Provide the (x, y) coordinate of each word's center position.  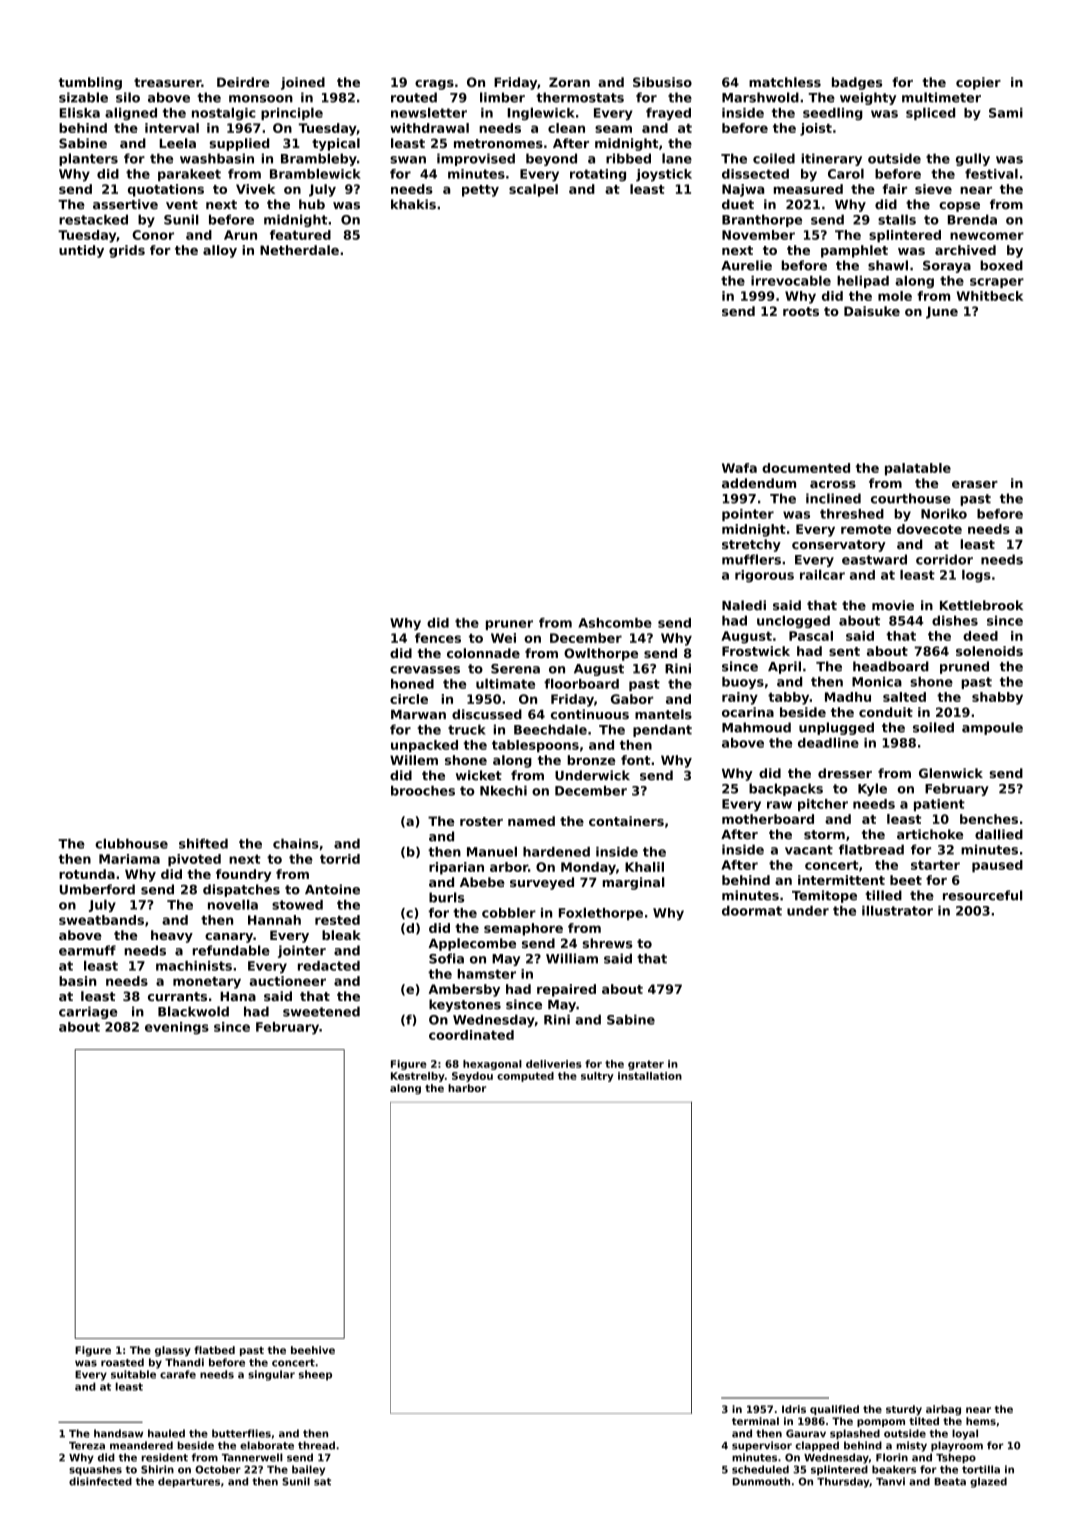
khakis (413, 204)
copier (978, 83)
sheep (315, 1375)
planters (88, 159)
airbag (943, 1410)
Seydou (472, 1077)
